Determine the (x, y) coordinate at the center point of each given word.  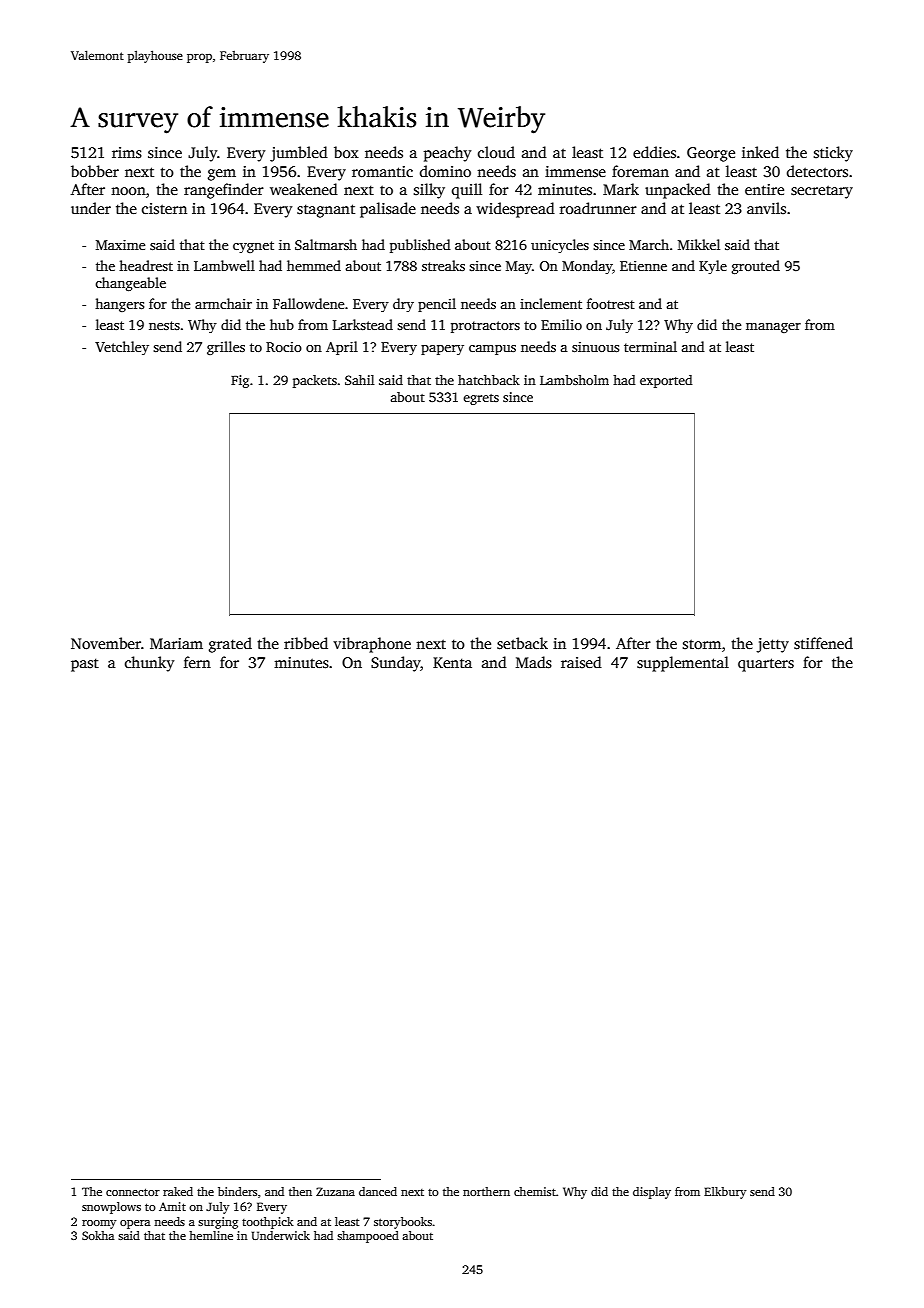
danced (378, 1191)
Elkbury (725, 1193)
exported (666, 381)
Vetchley (122, 348)
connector (133, 1192)
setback (522, 643)
